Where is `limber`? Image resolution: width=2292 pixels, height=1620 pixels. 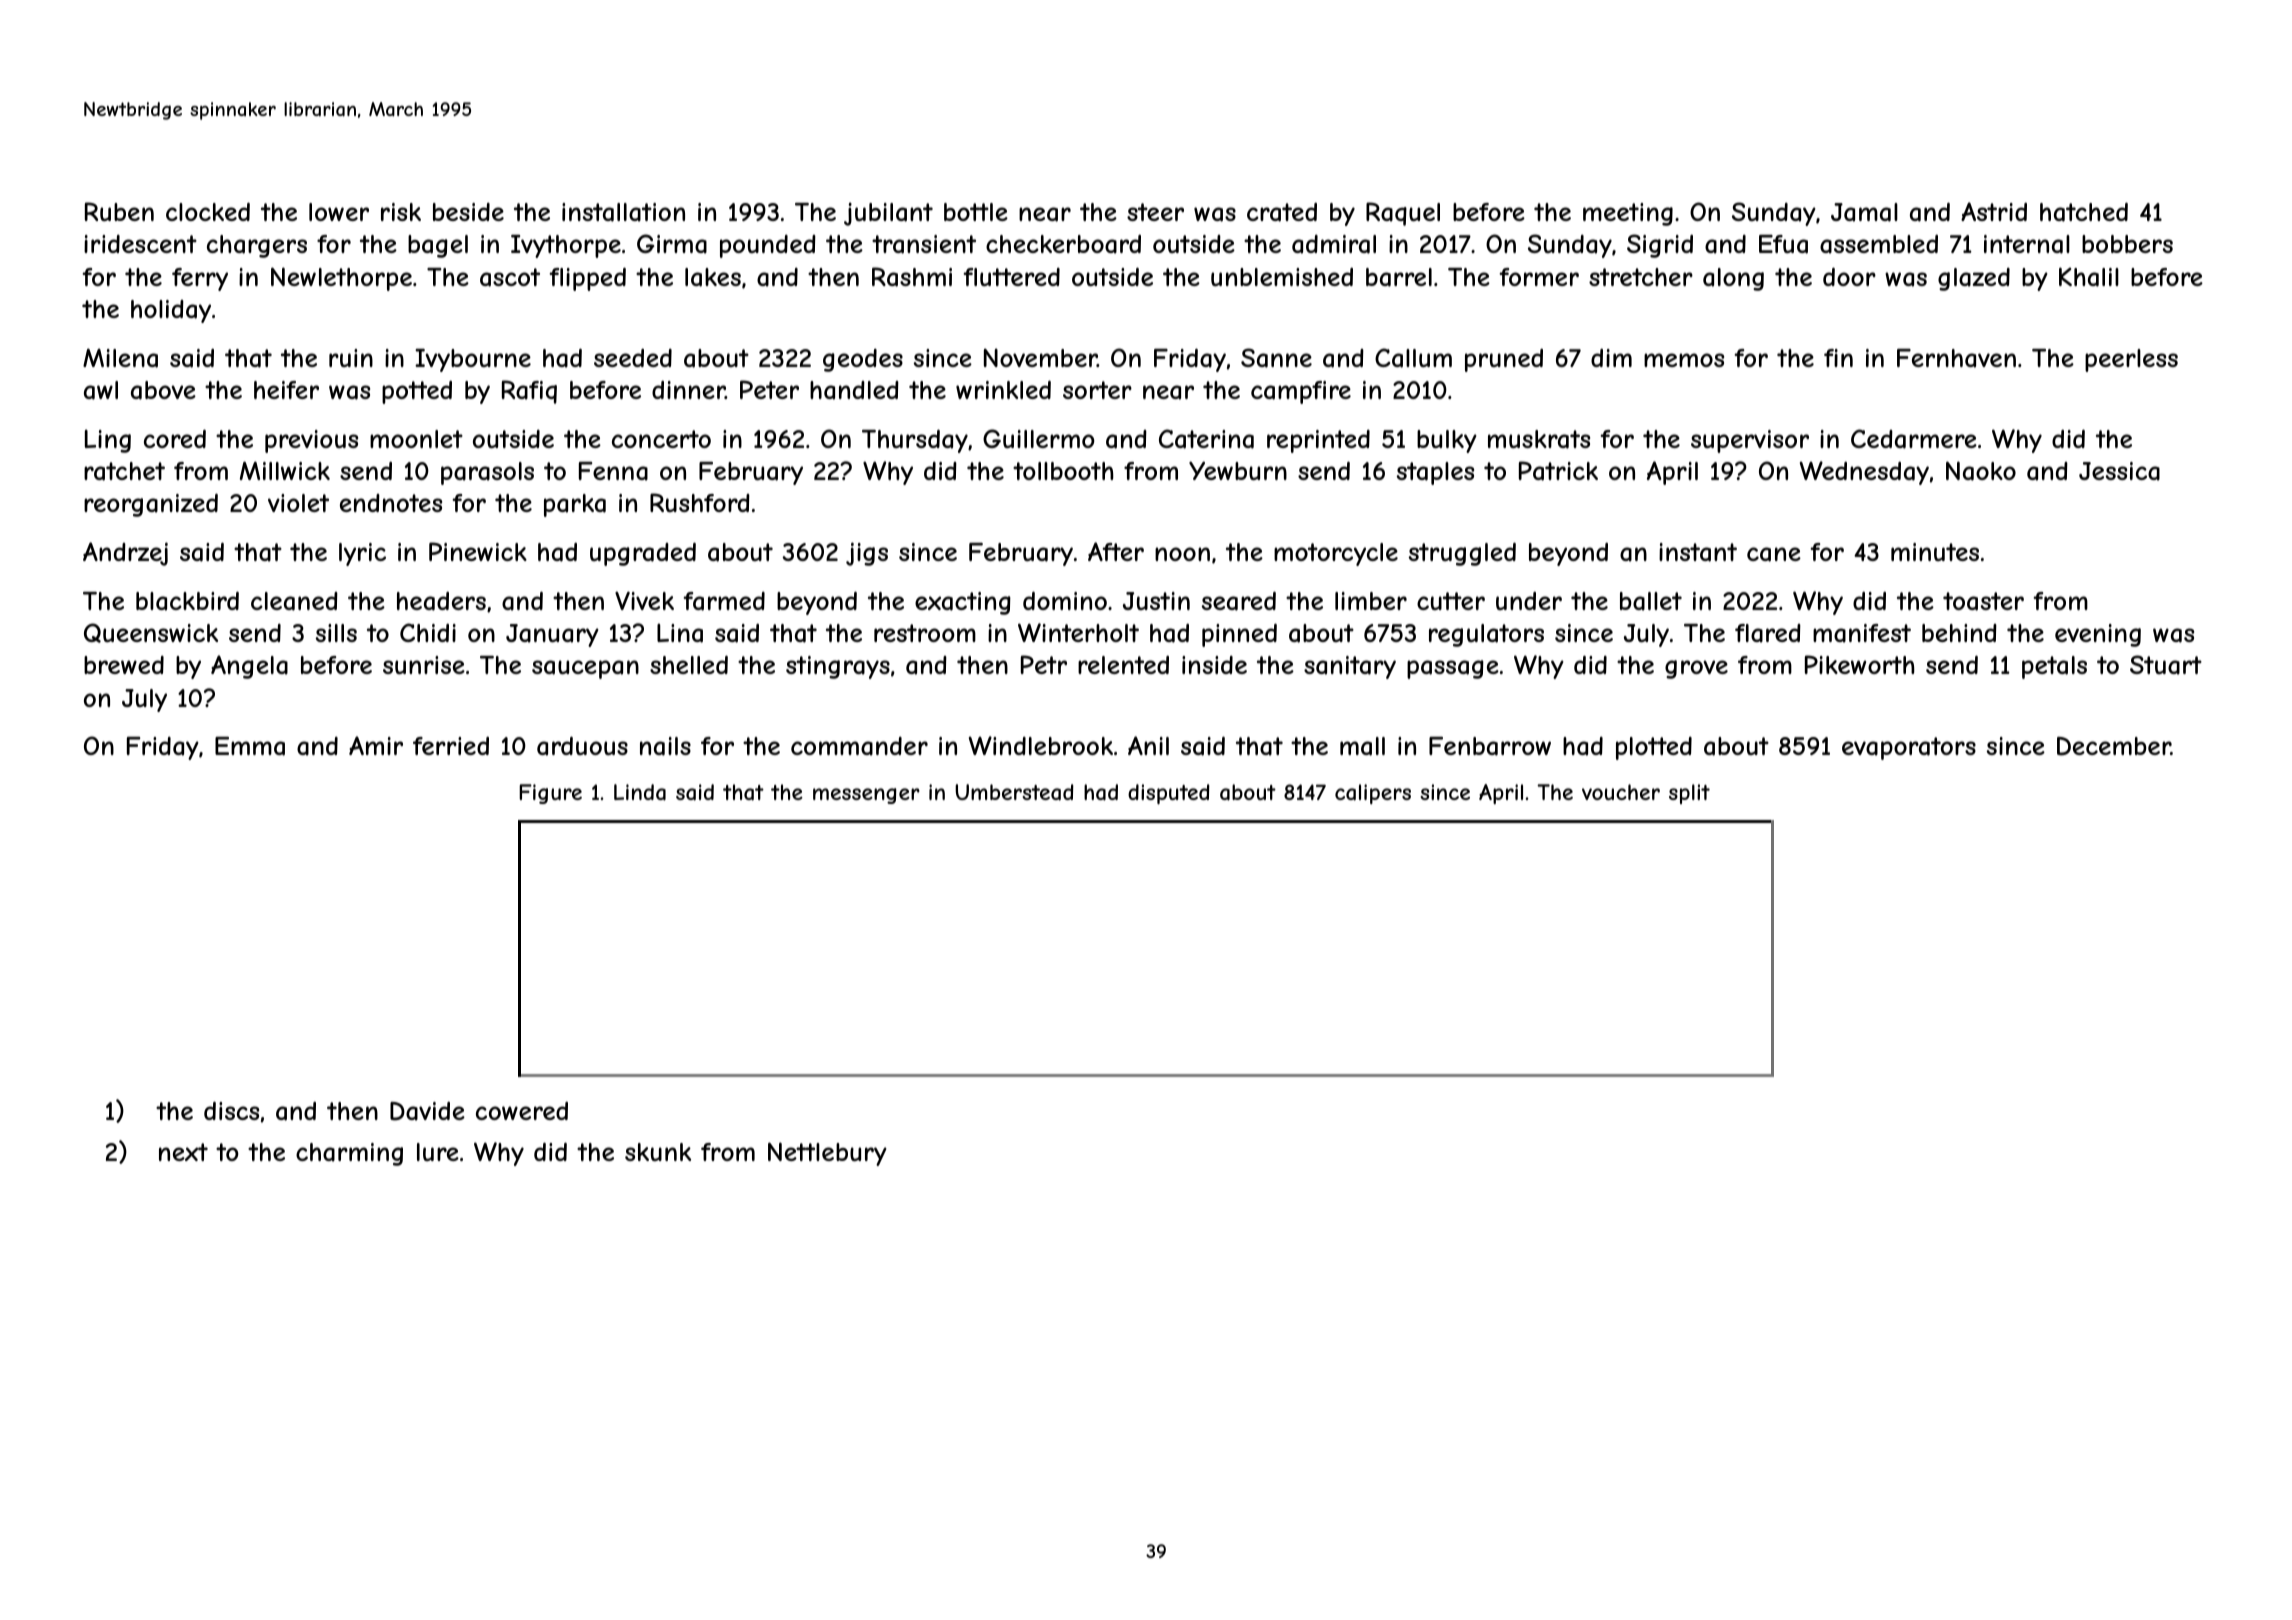
limber is located at coordinates (1371, 601).
